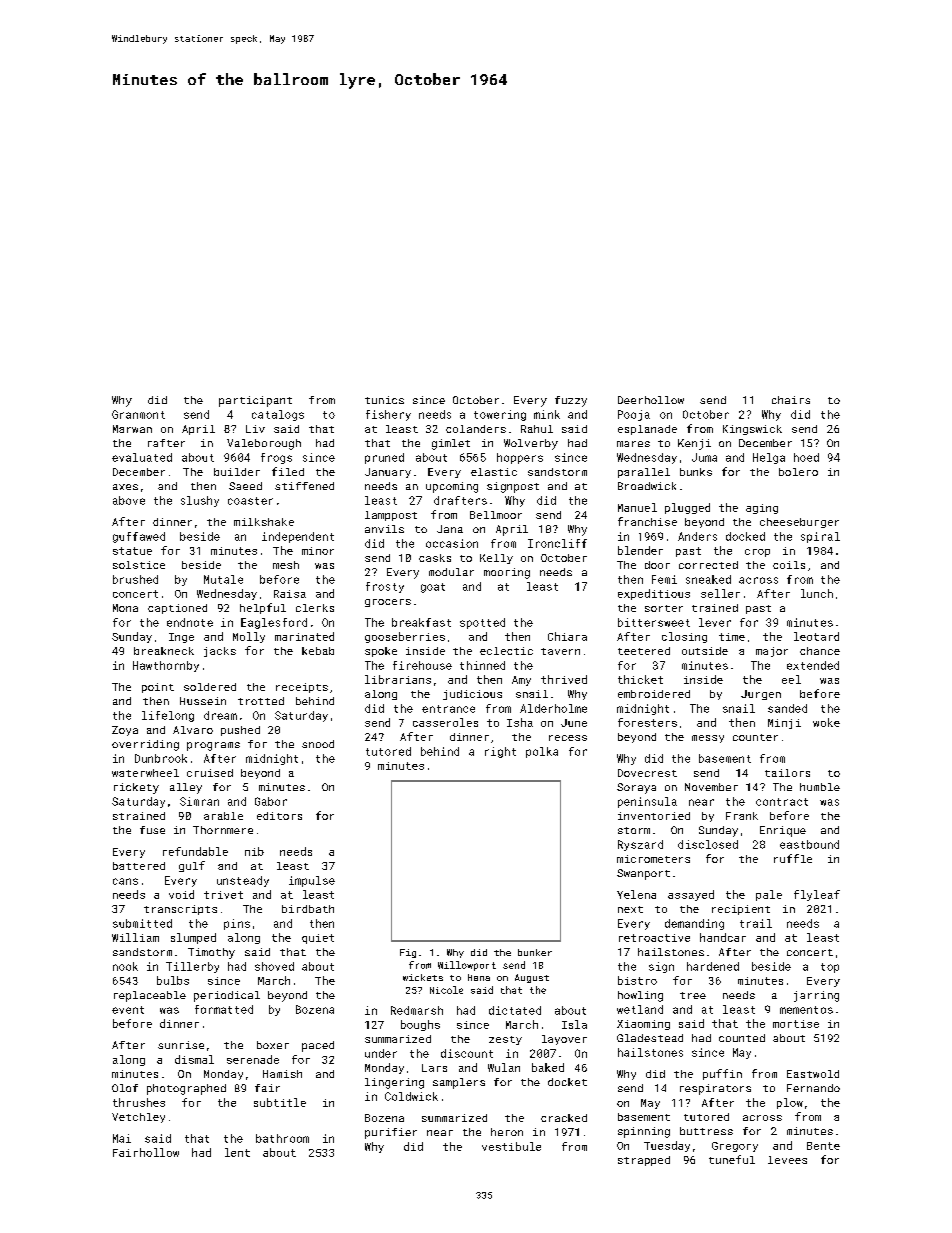  What do you see at coordinates (276, 458) in the screenshot?
I see `frogs` at bounding box center [276, 458].
